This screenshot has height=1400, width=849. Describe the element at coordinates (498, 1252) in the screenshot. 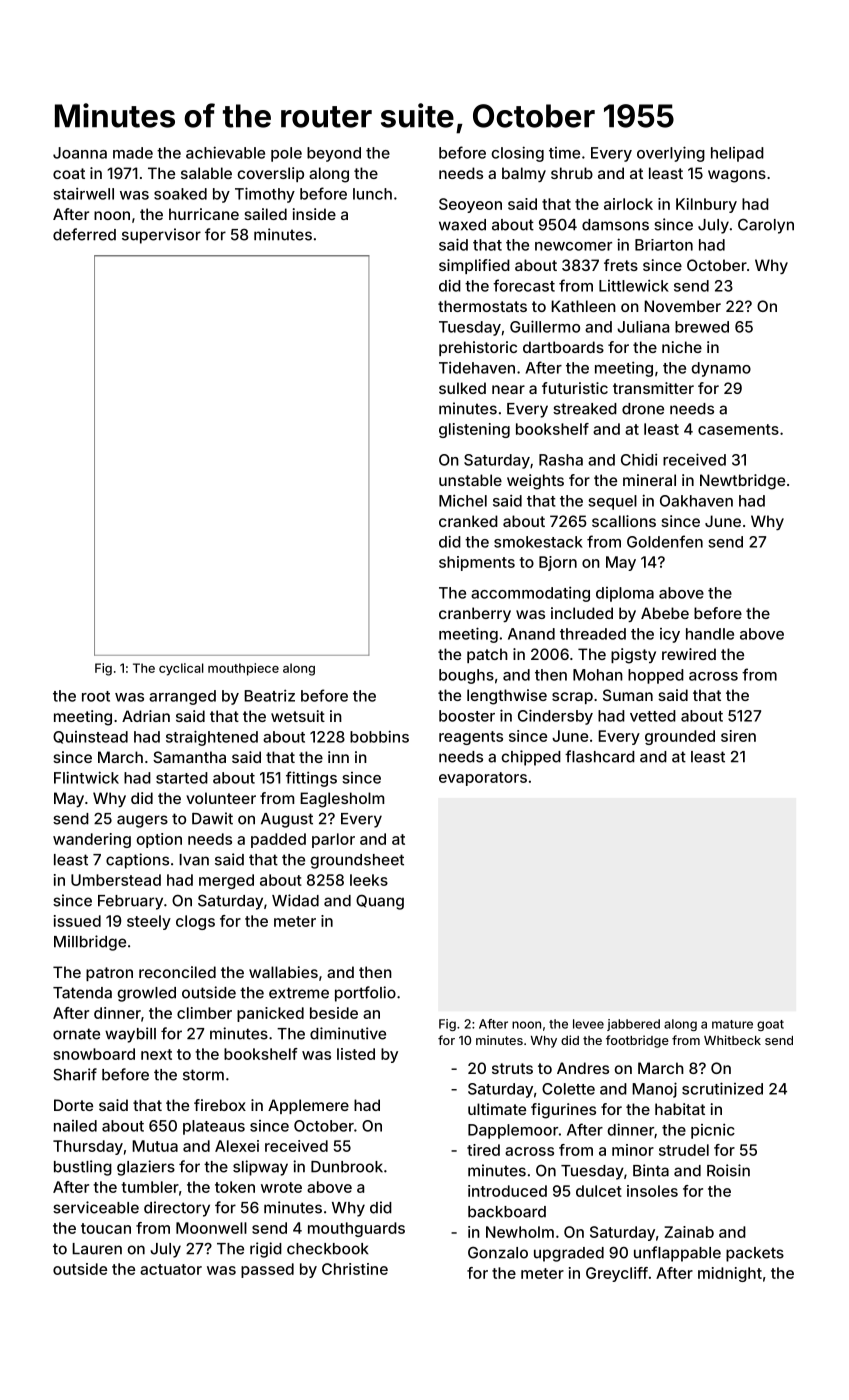

I see `Gonzalo` at that location.
